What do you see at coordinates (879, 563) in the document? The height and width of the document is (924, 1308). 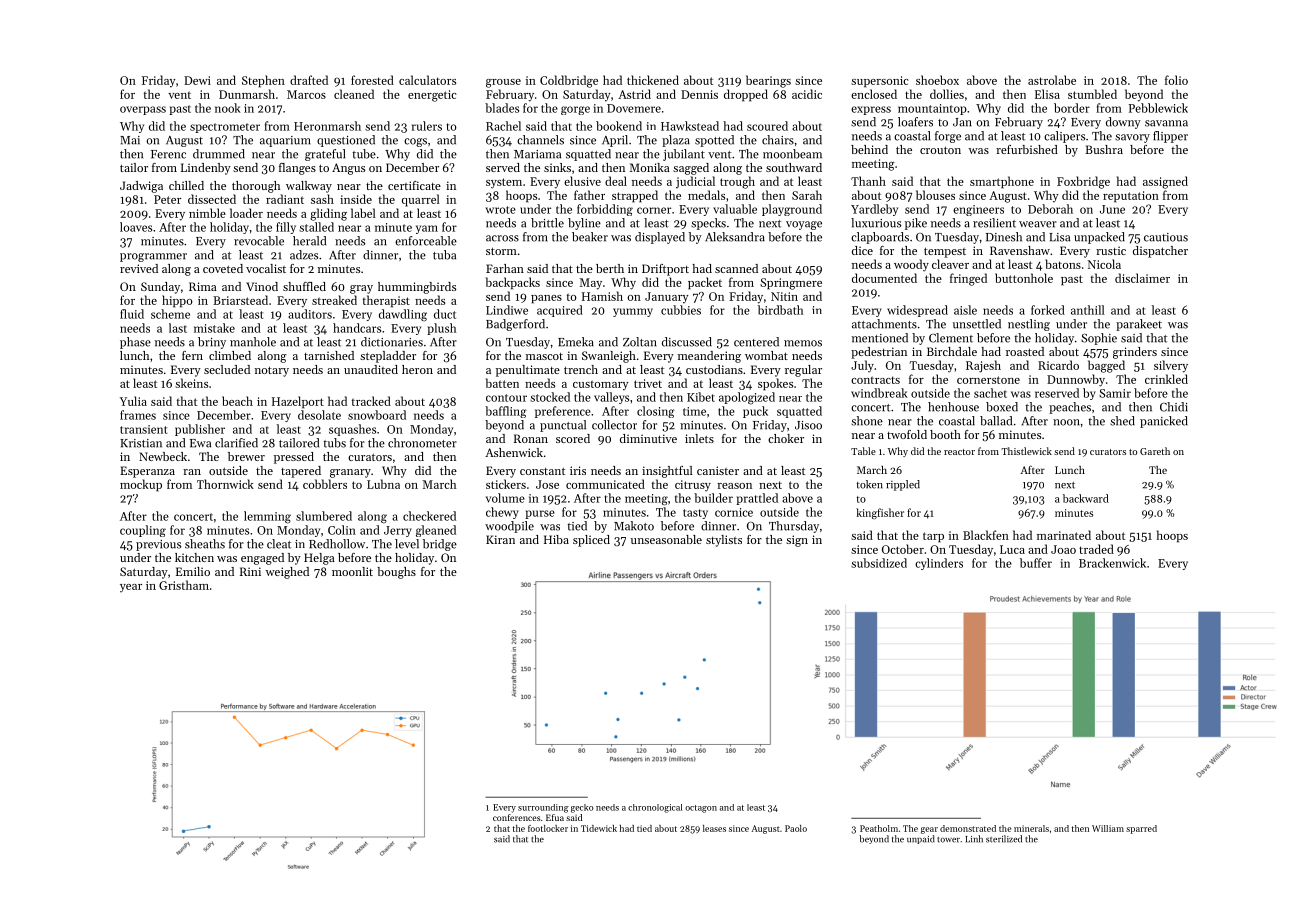 I see `subsidized` at bounding box center [879, 563].
